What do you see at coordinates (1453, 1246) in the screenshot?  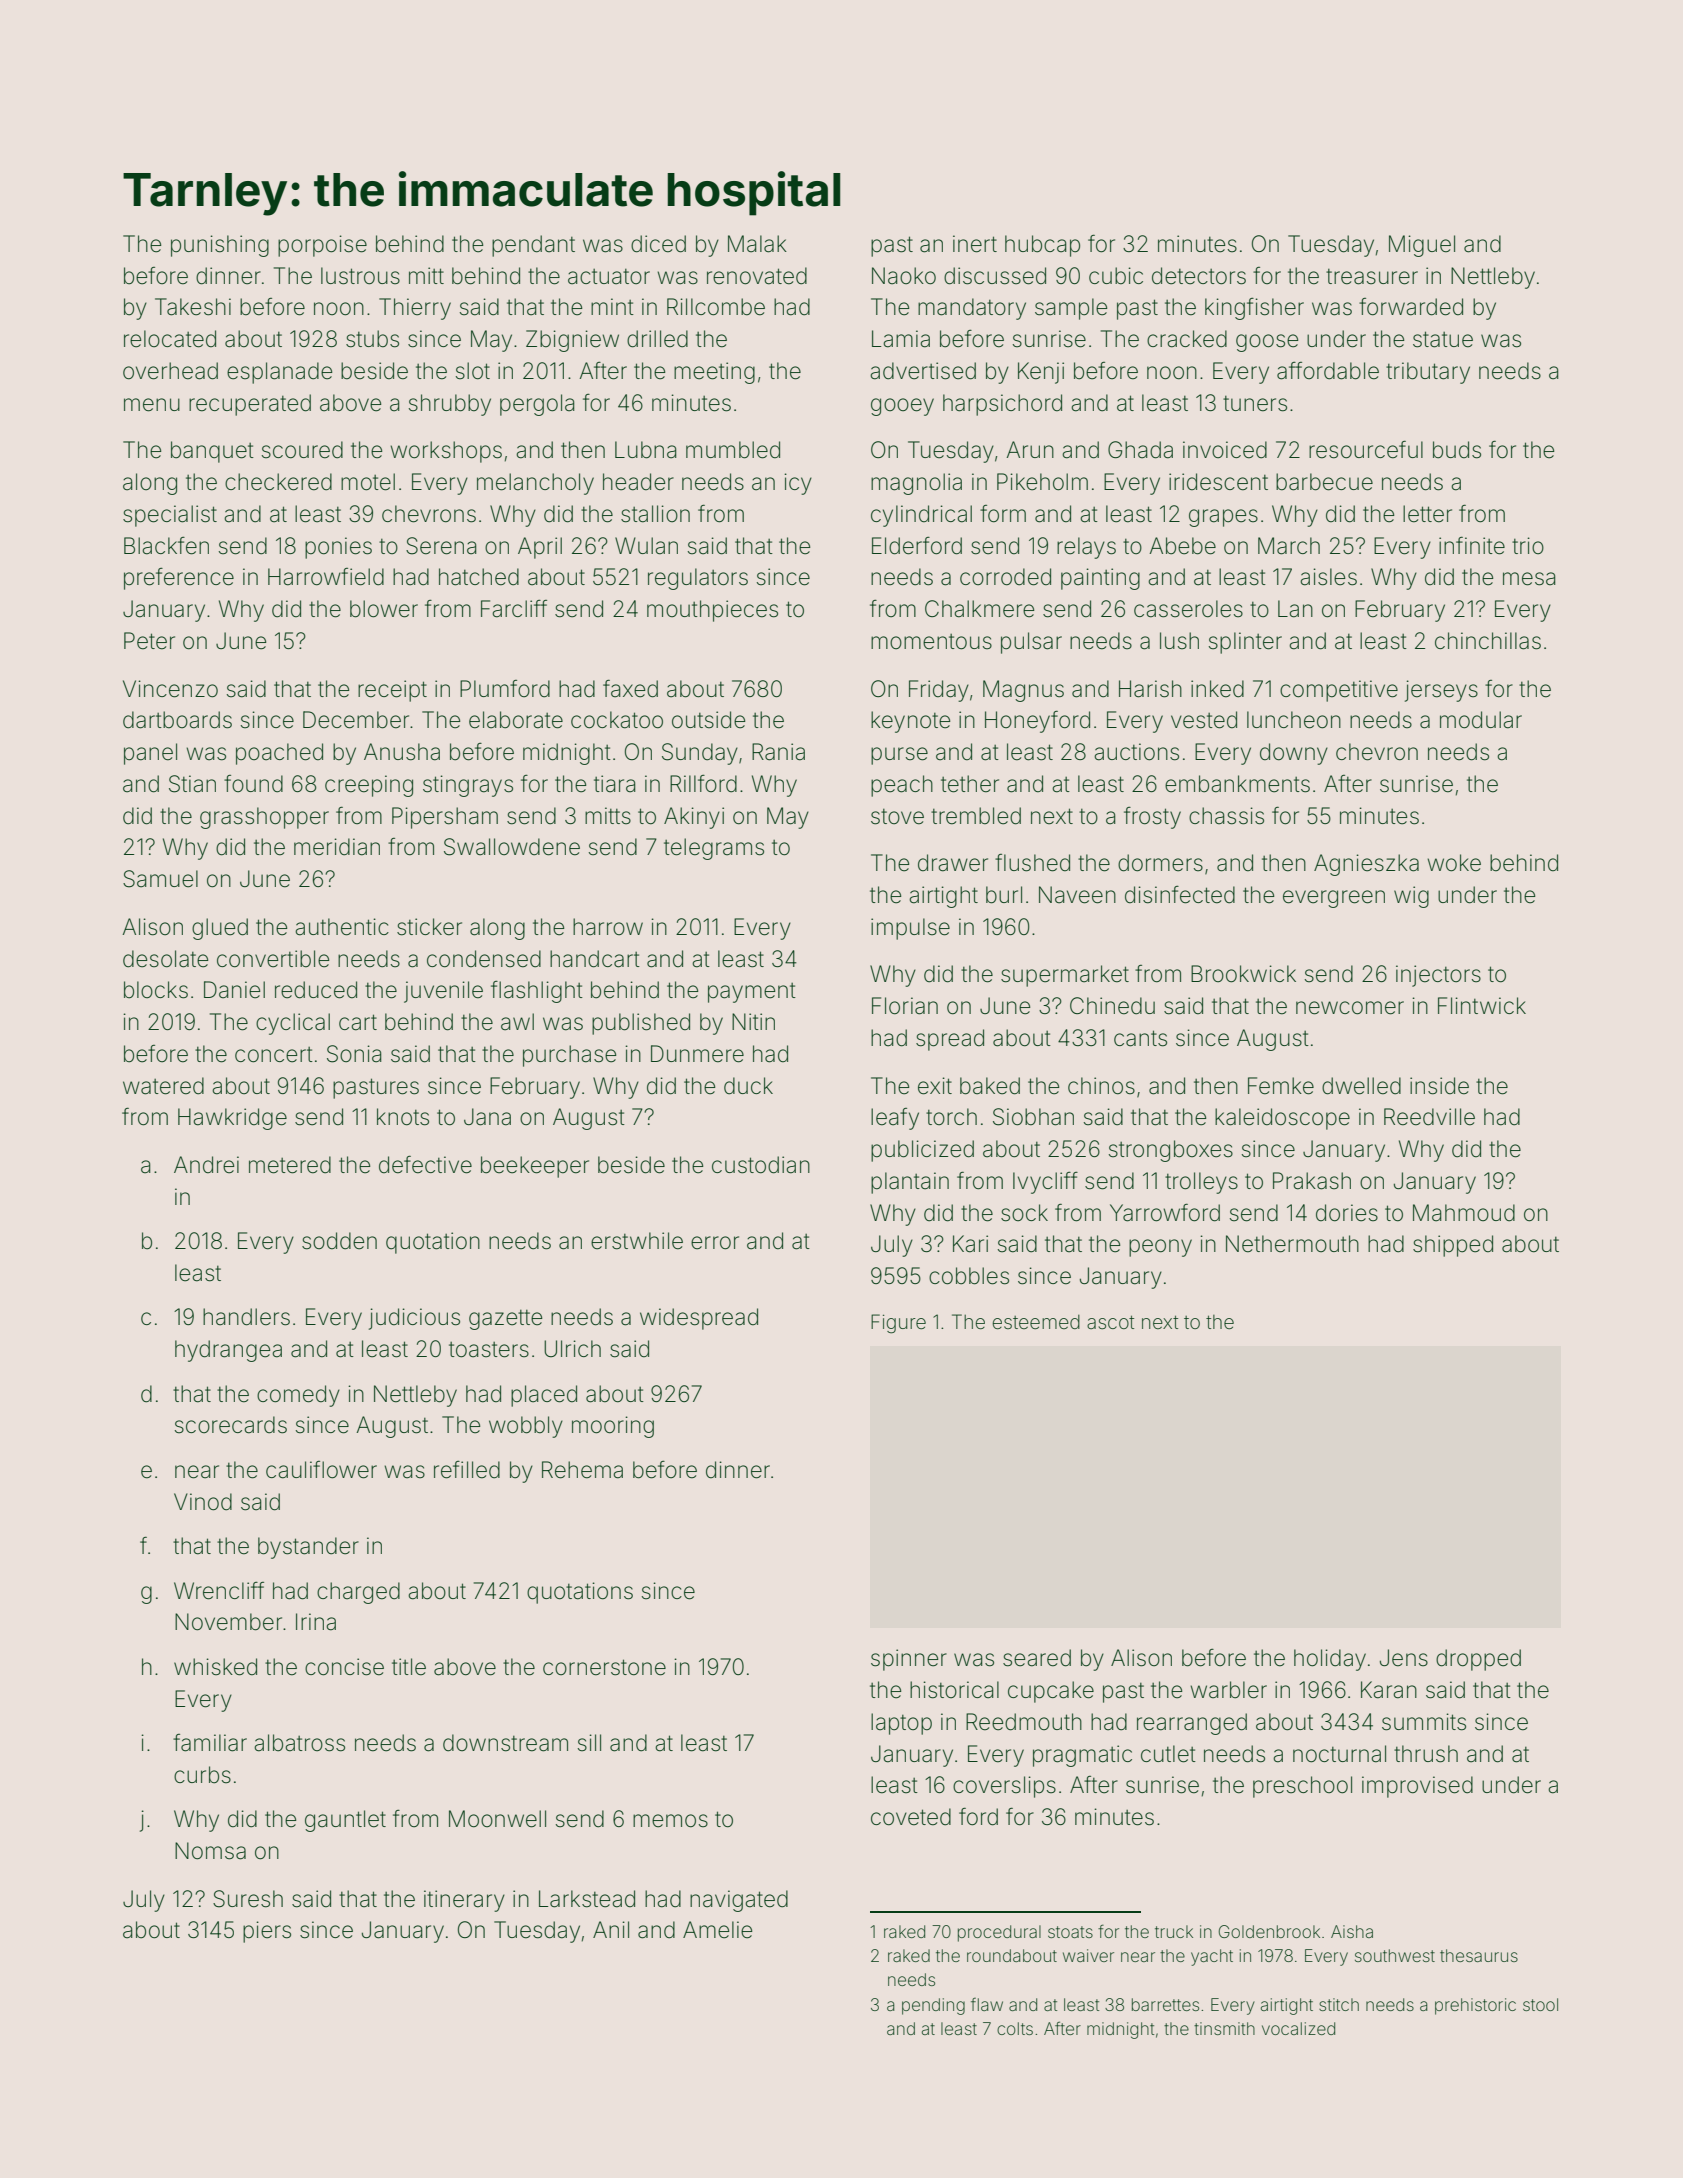 I see `shipped` at bounding box center [1453, 1246].
